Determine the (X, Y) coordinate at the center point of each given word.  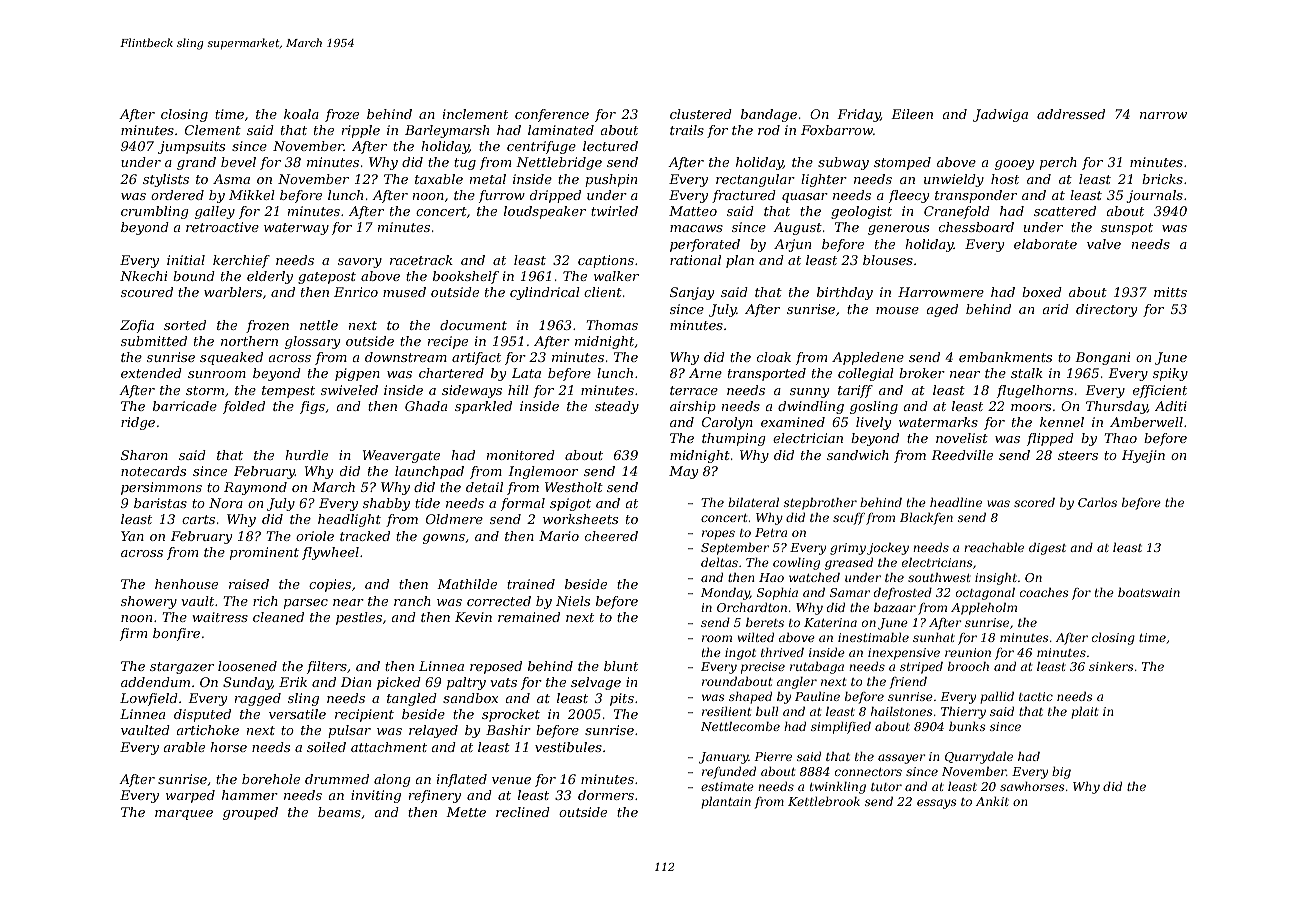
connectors (868, 772)
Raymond (255, 488)
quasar (805, 198)
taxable (439, 179)
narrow (1163, 115)
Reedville (962, 455)
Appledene (868, 358)
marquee (184, 815)
